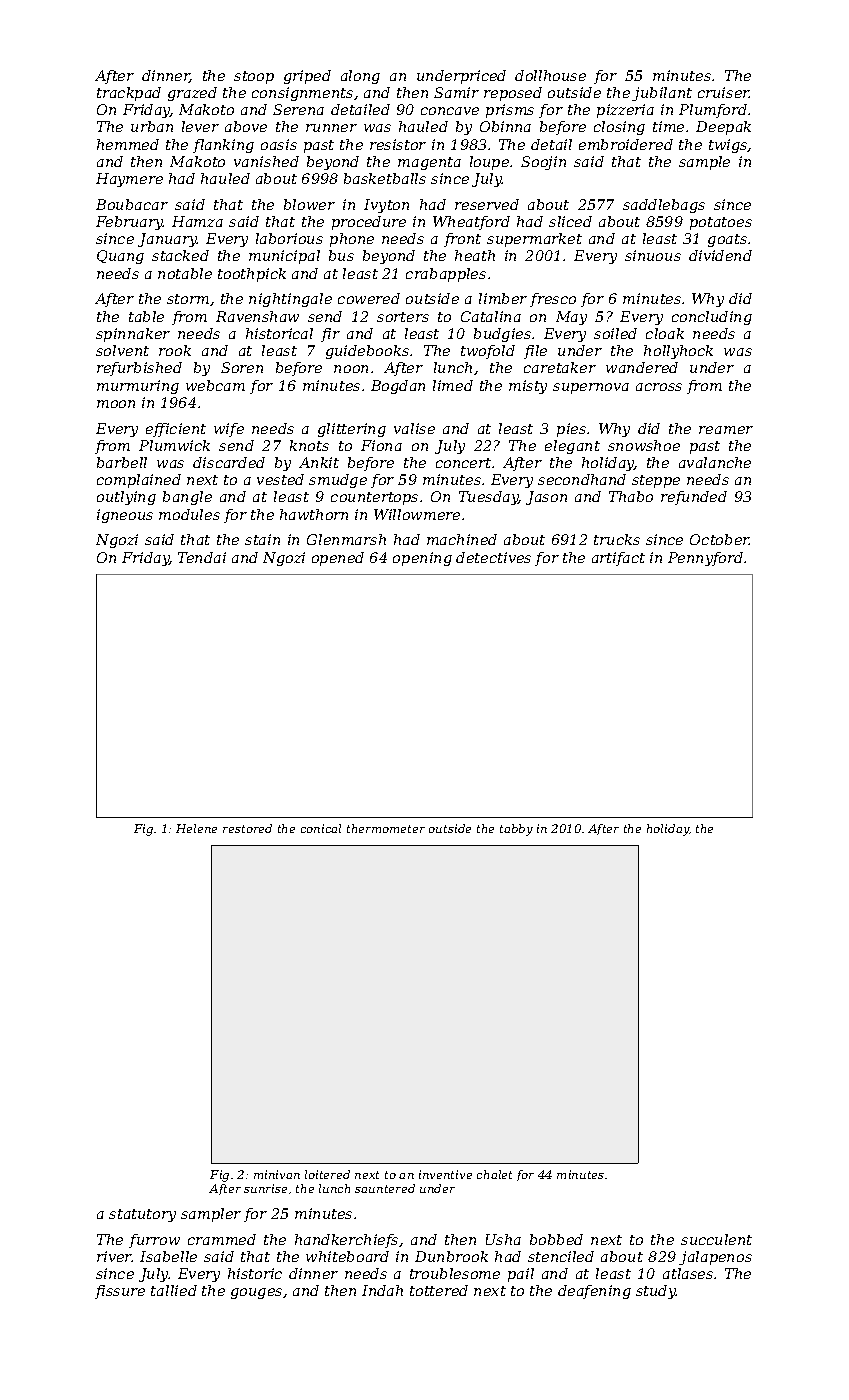 Image resolution: width=849 pixels, height=1400 pixels. What do you see at coordinates (494, 1174) in the screenshot?
I see `chalet` at bounding box center [494, 1174].
